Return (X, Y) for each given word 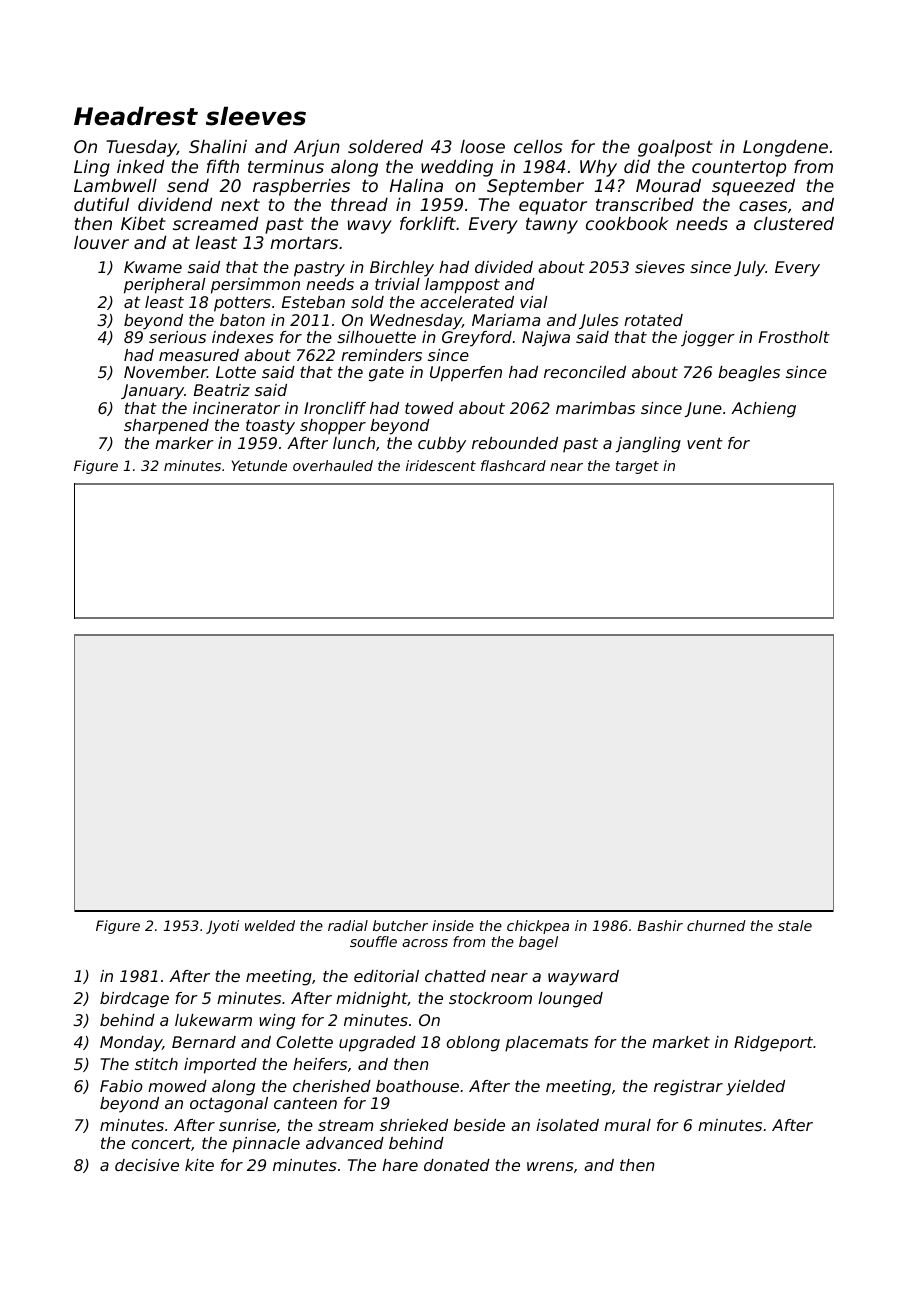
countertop (739, 169)
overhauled (333, 465)
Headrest (136, 116)
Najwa (546, 339)
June (703, 409)
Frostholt (794, 337)
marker (184, 443)
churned (716, 925)
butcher (400, 925)
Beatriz (222, 390)
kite (199, 1165)
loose (482, 146)
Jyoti (222, 927)
